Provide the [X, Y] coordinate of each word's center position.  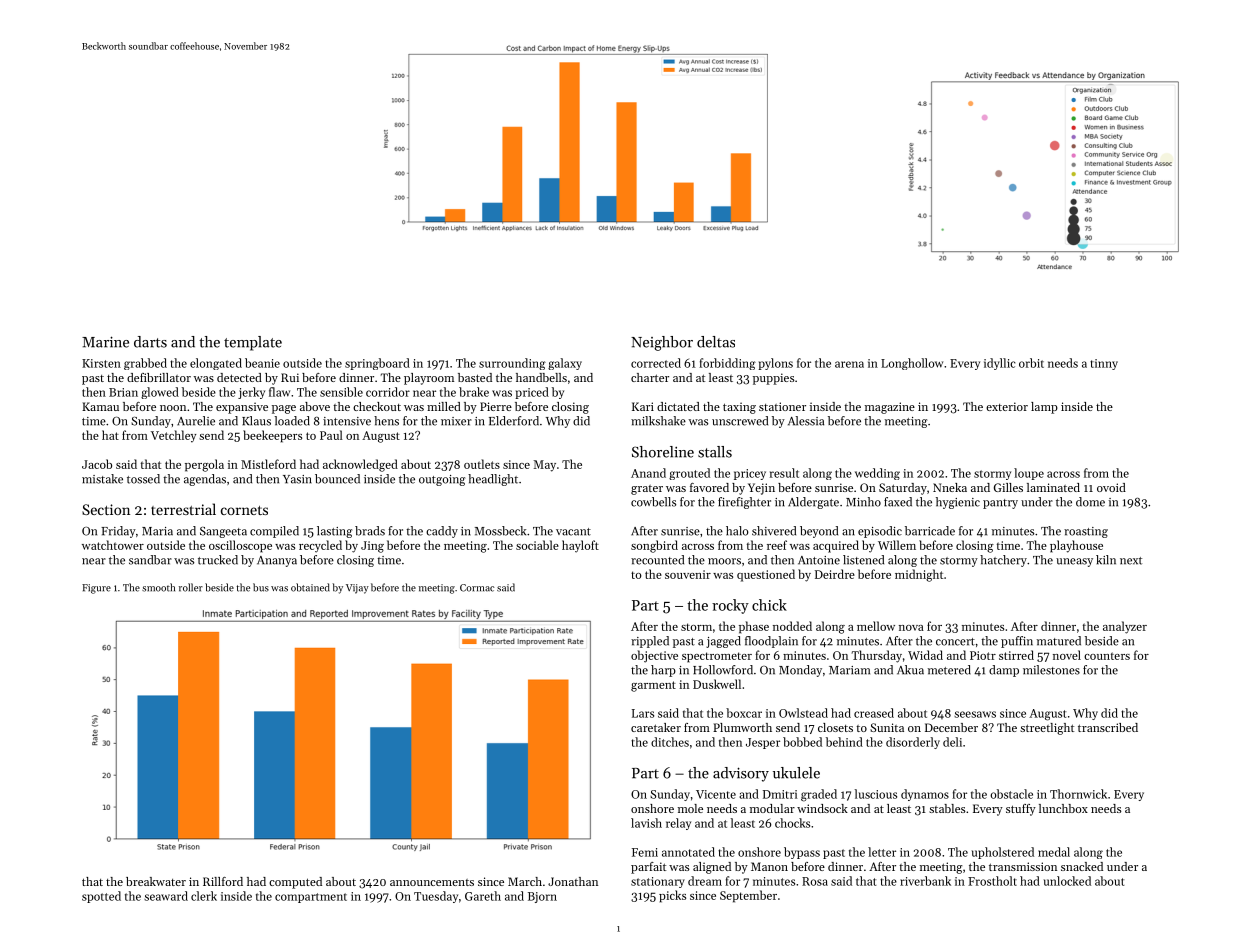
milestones [1051, 670]
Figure [96, 589]
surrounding [512, 364]
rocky [730, 606]
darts [150, 342]
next [1131, 561]
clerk [204, 896]
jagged [723, 642]
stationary [658, 882]
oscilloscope [240, 546]
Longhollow [912, 364]
